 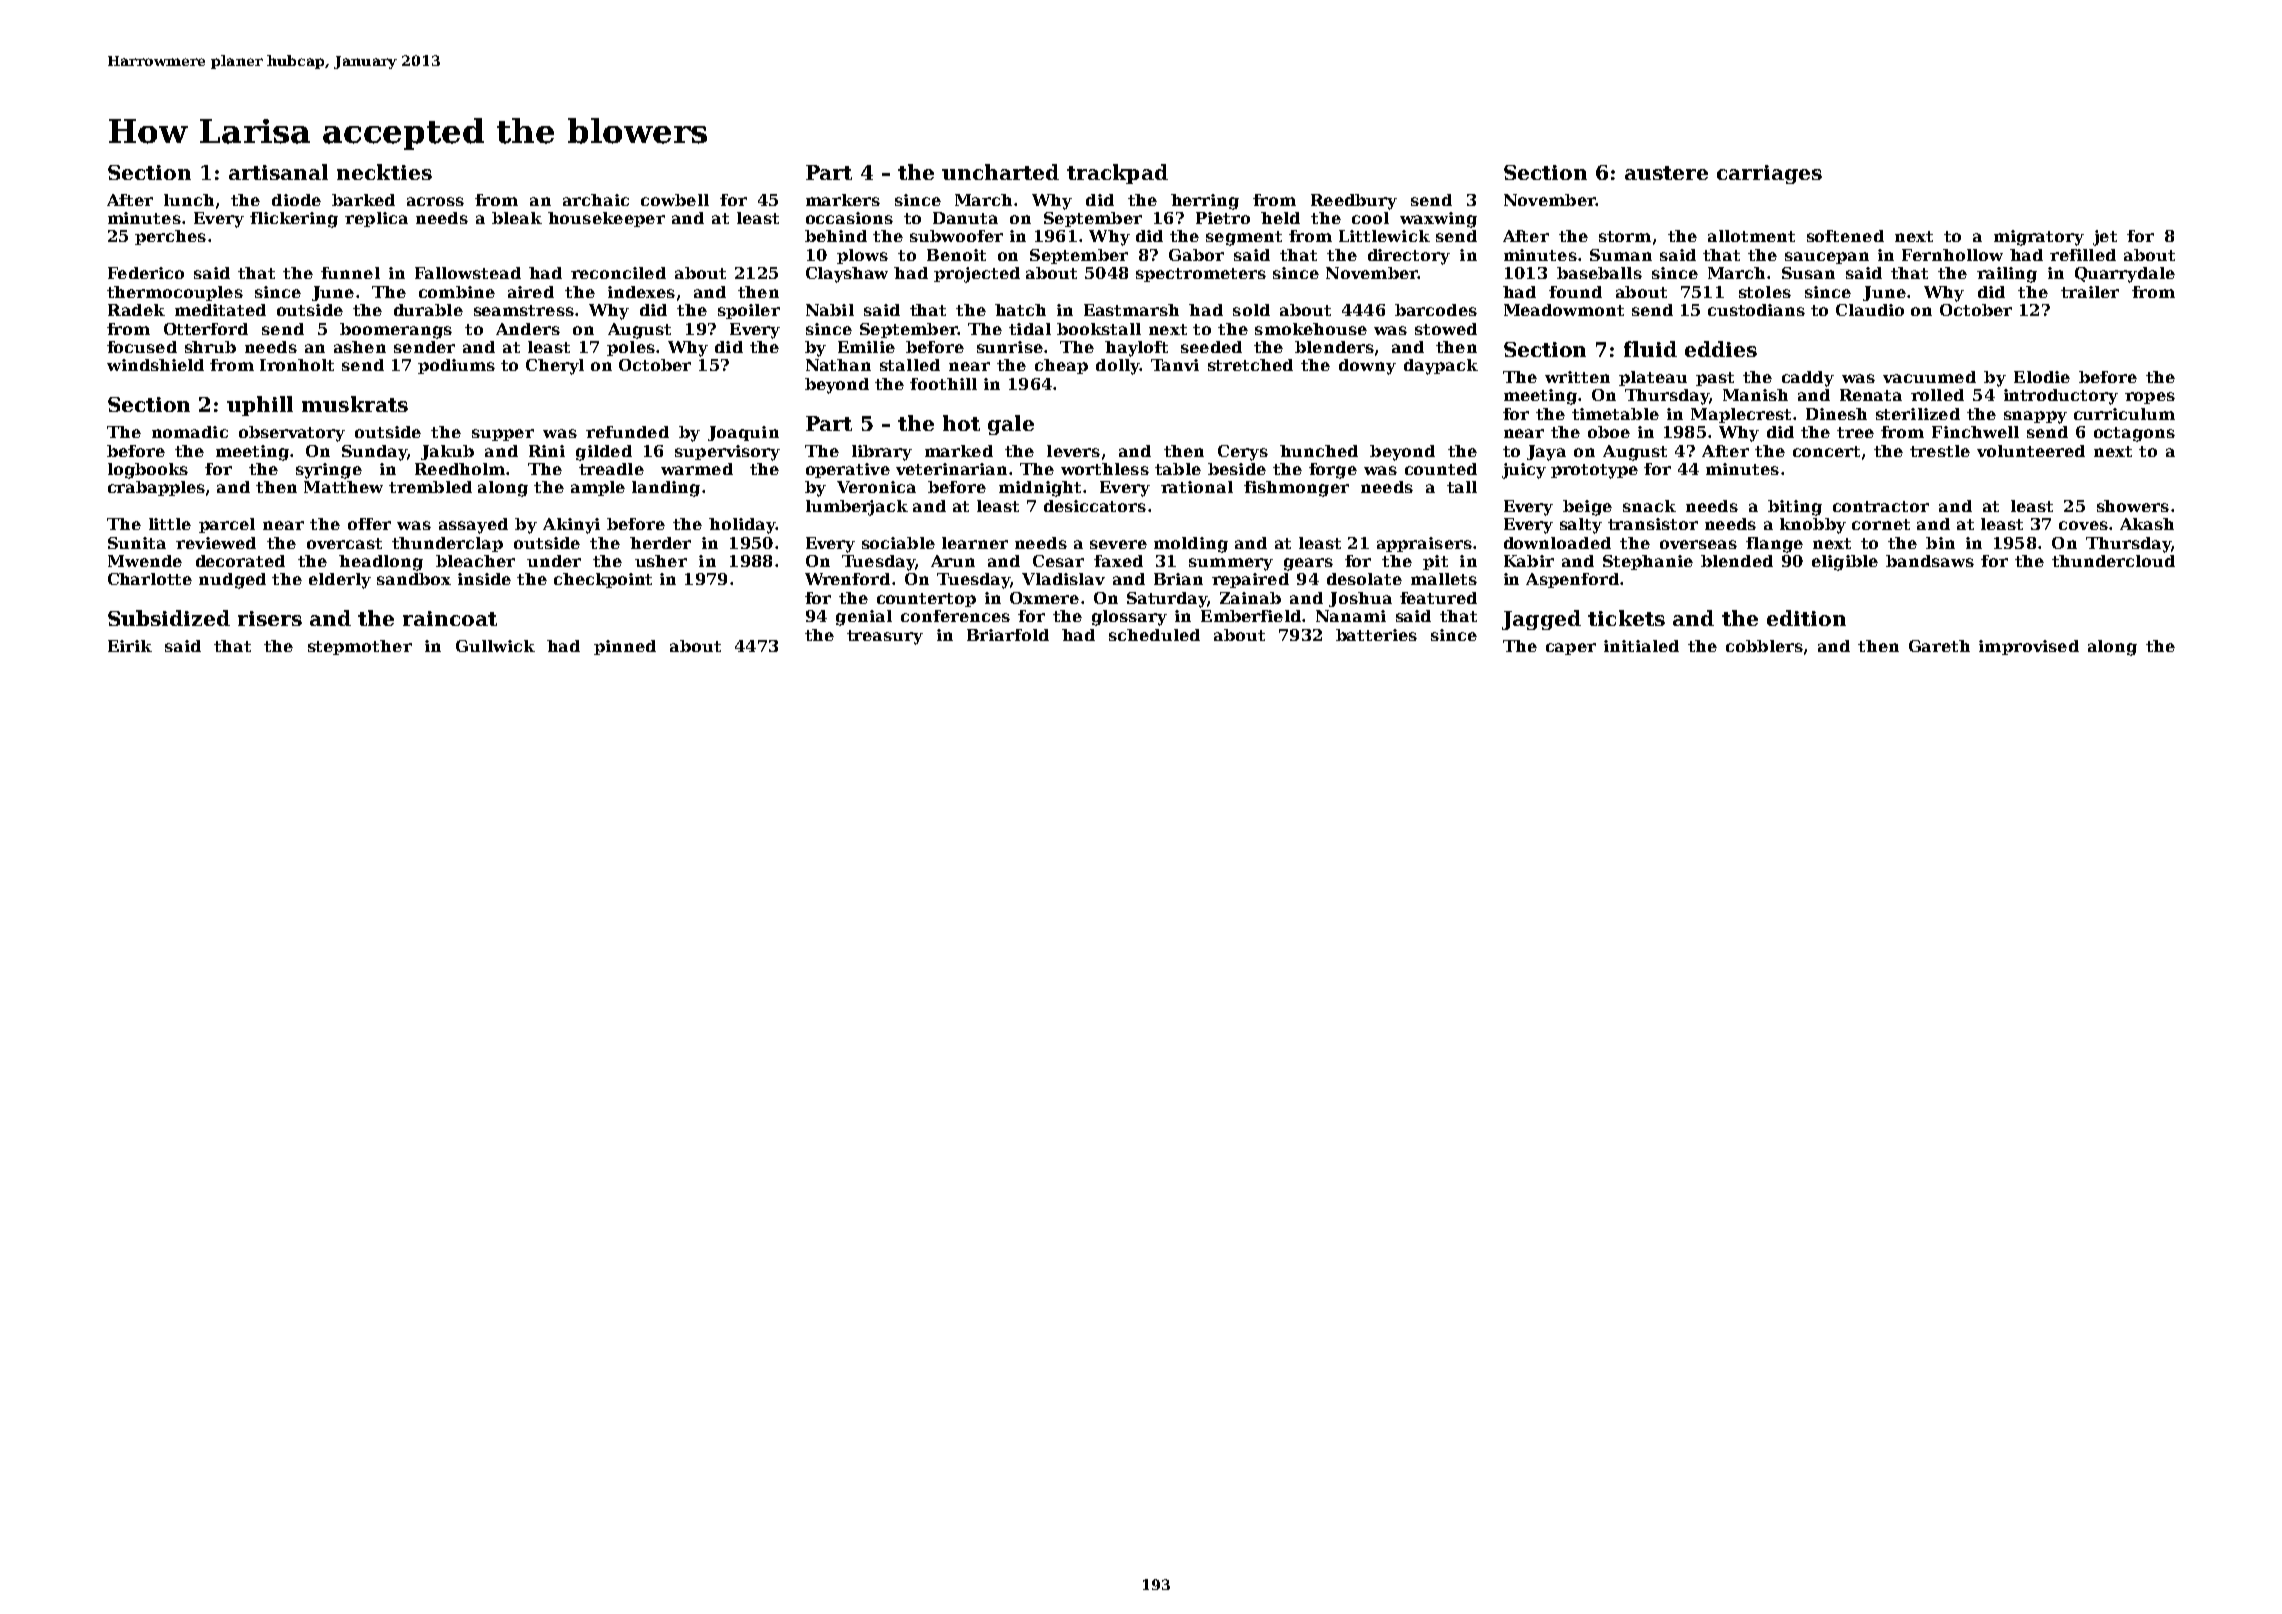 I want to click on waxwing, so click(x=1438, y=220).
